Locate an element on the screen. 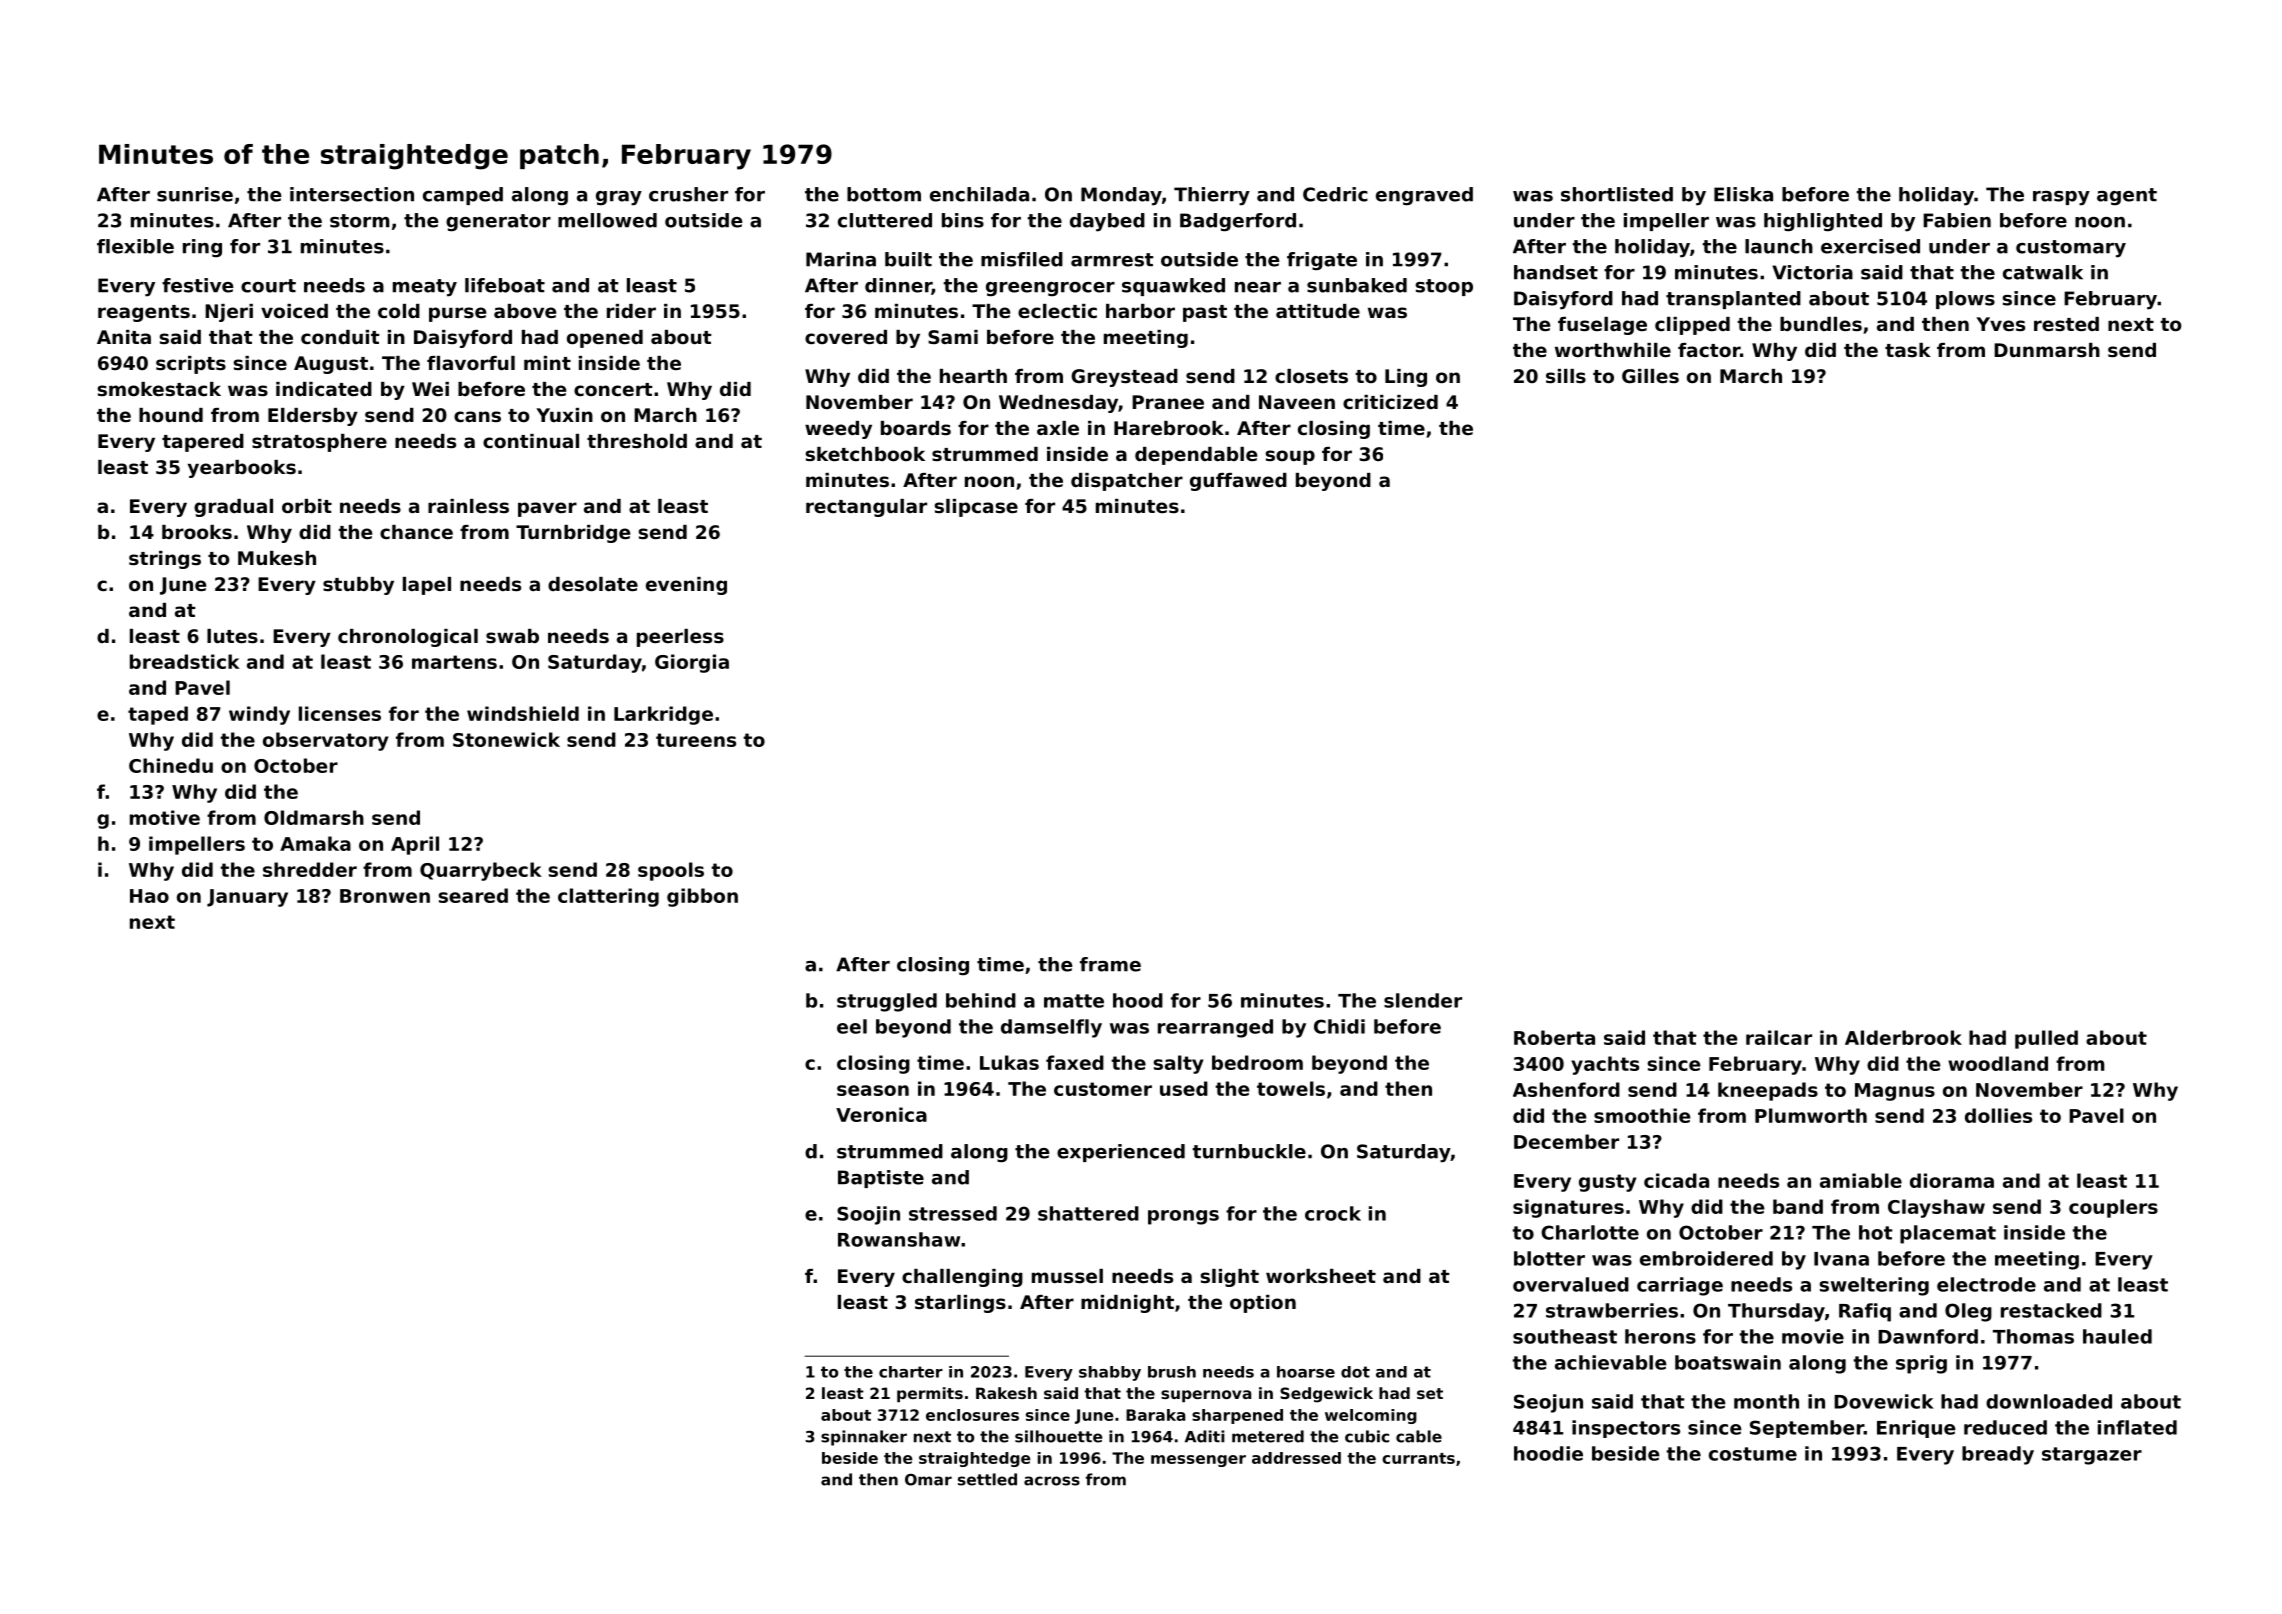 The width and height of the screenshot is (2282, 1614). Marina is located at coordinates (841, 259).
